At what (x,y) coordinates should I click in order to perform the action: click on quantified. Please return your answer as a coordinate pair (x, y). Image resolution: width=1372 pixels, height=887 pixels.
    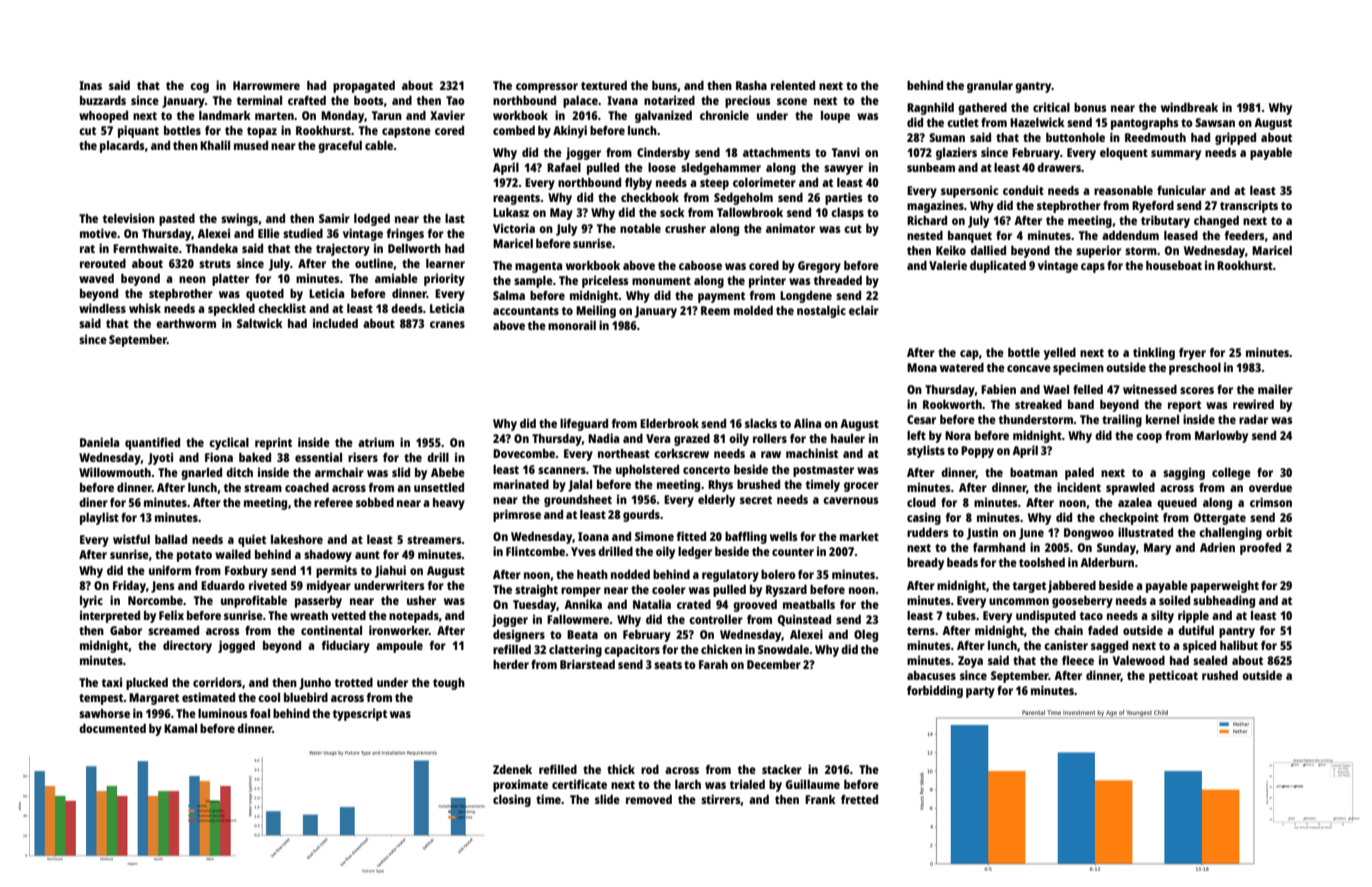
    Looking at the image, I should click on (152, 443).
